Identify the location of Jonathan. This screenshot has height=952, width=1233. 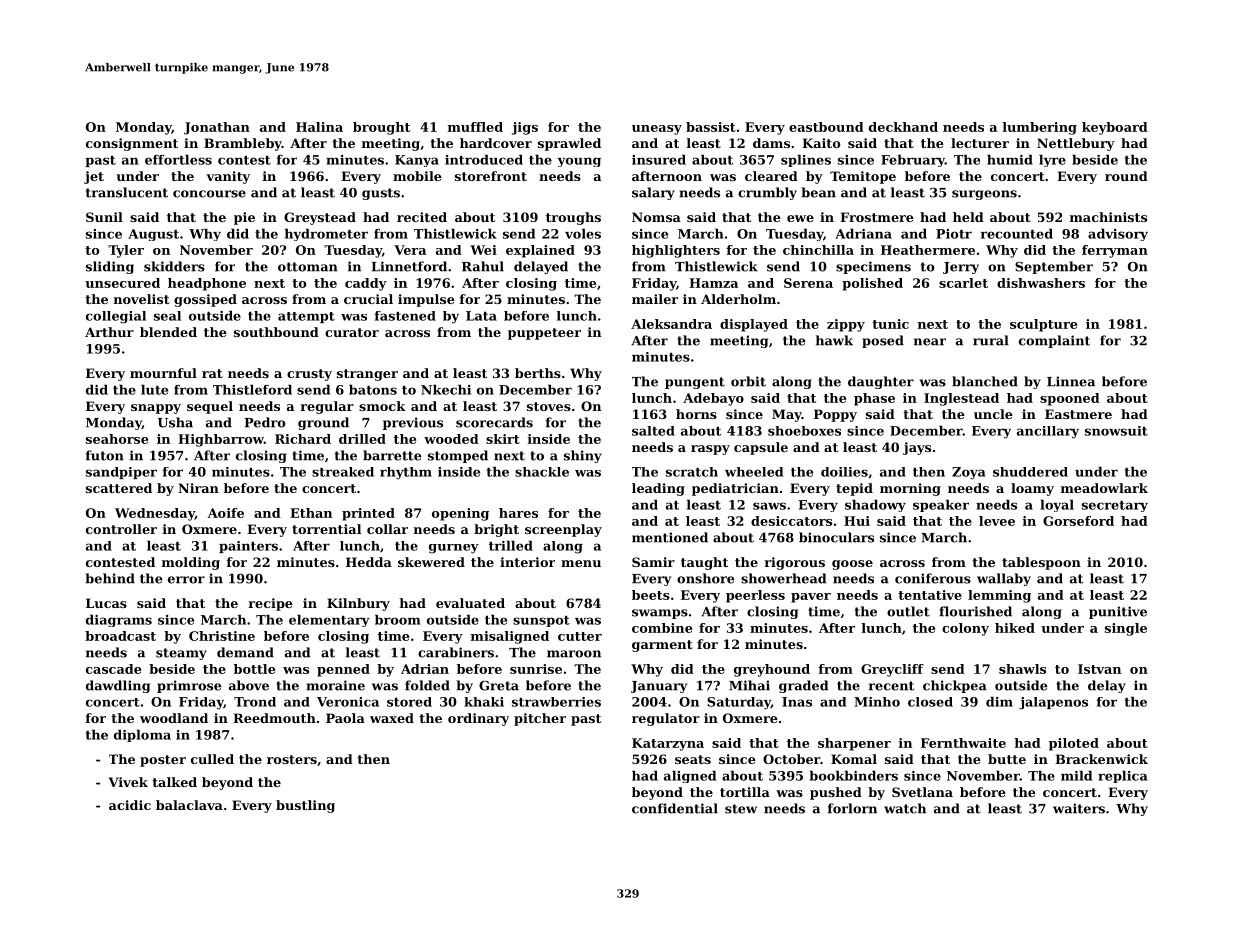
(217, 128).
